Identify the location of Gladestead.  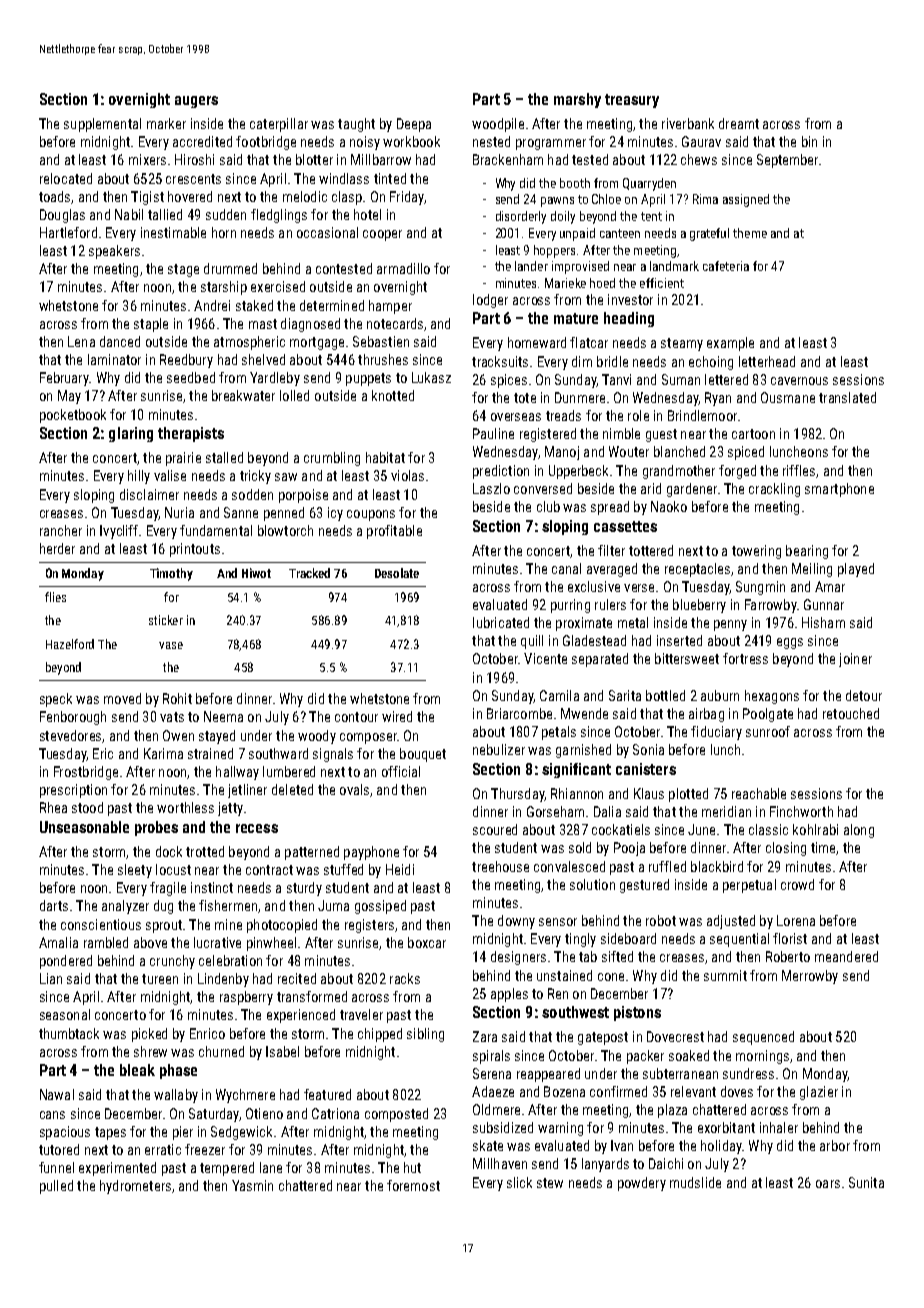
(594, 640).
